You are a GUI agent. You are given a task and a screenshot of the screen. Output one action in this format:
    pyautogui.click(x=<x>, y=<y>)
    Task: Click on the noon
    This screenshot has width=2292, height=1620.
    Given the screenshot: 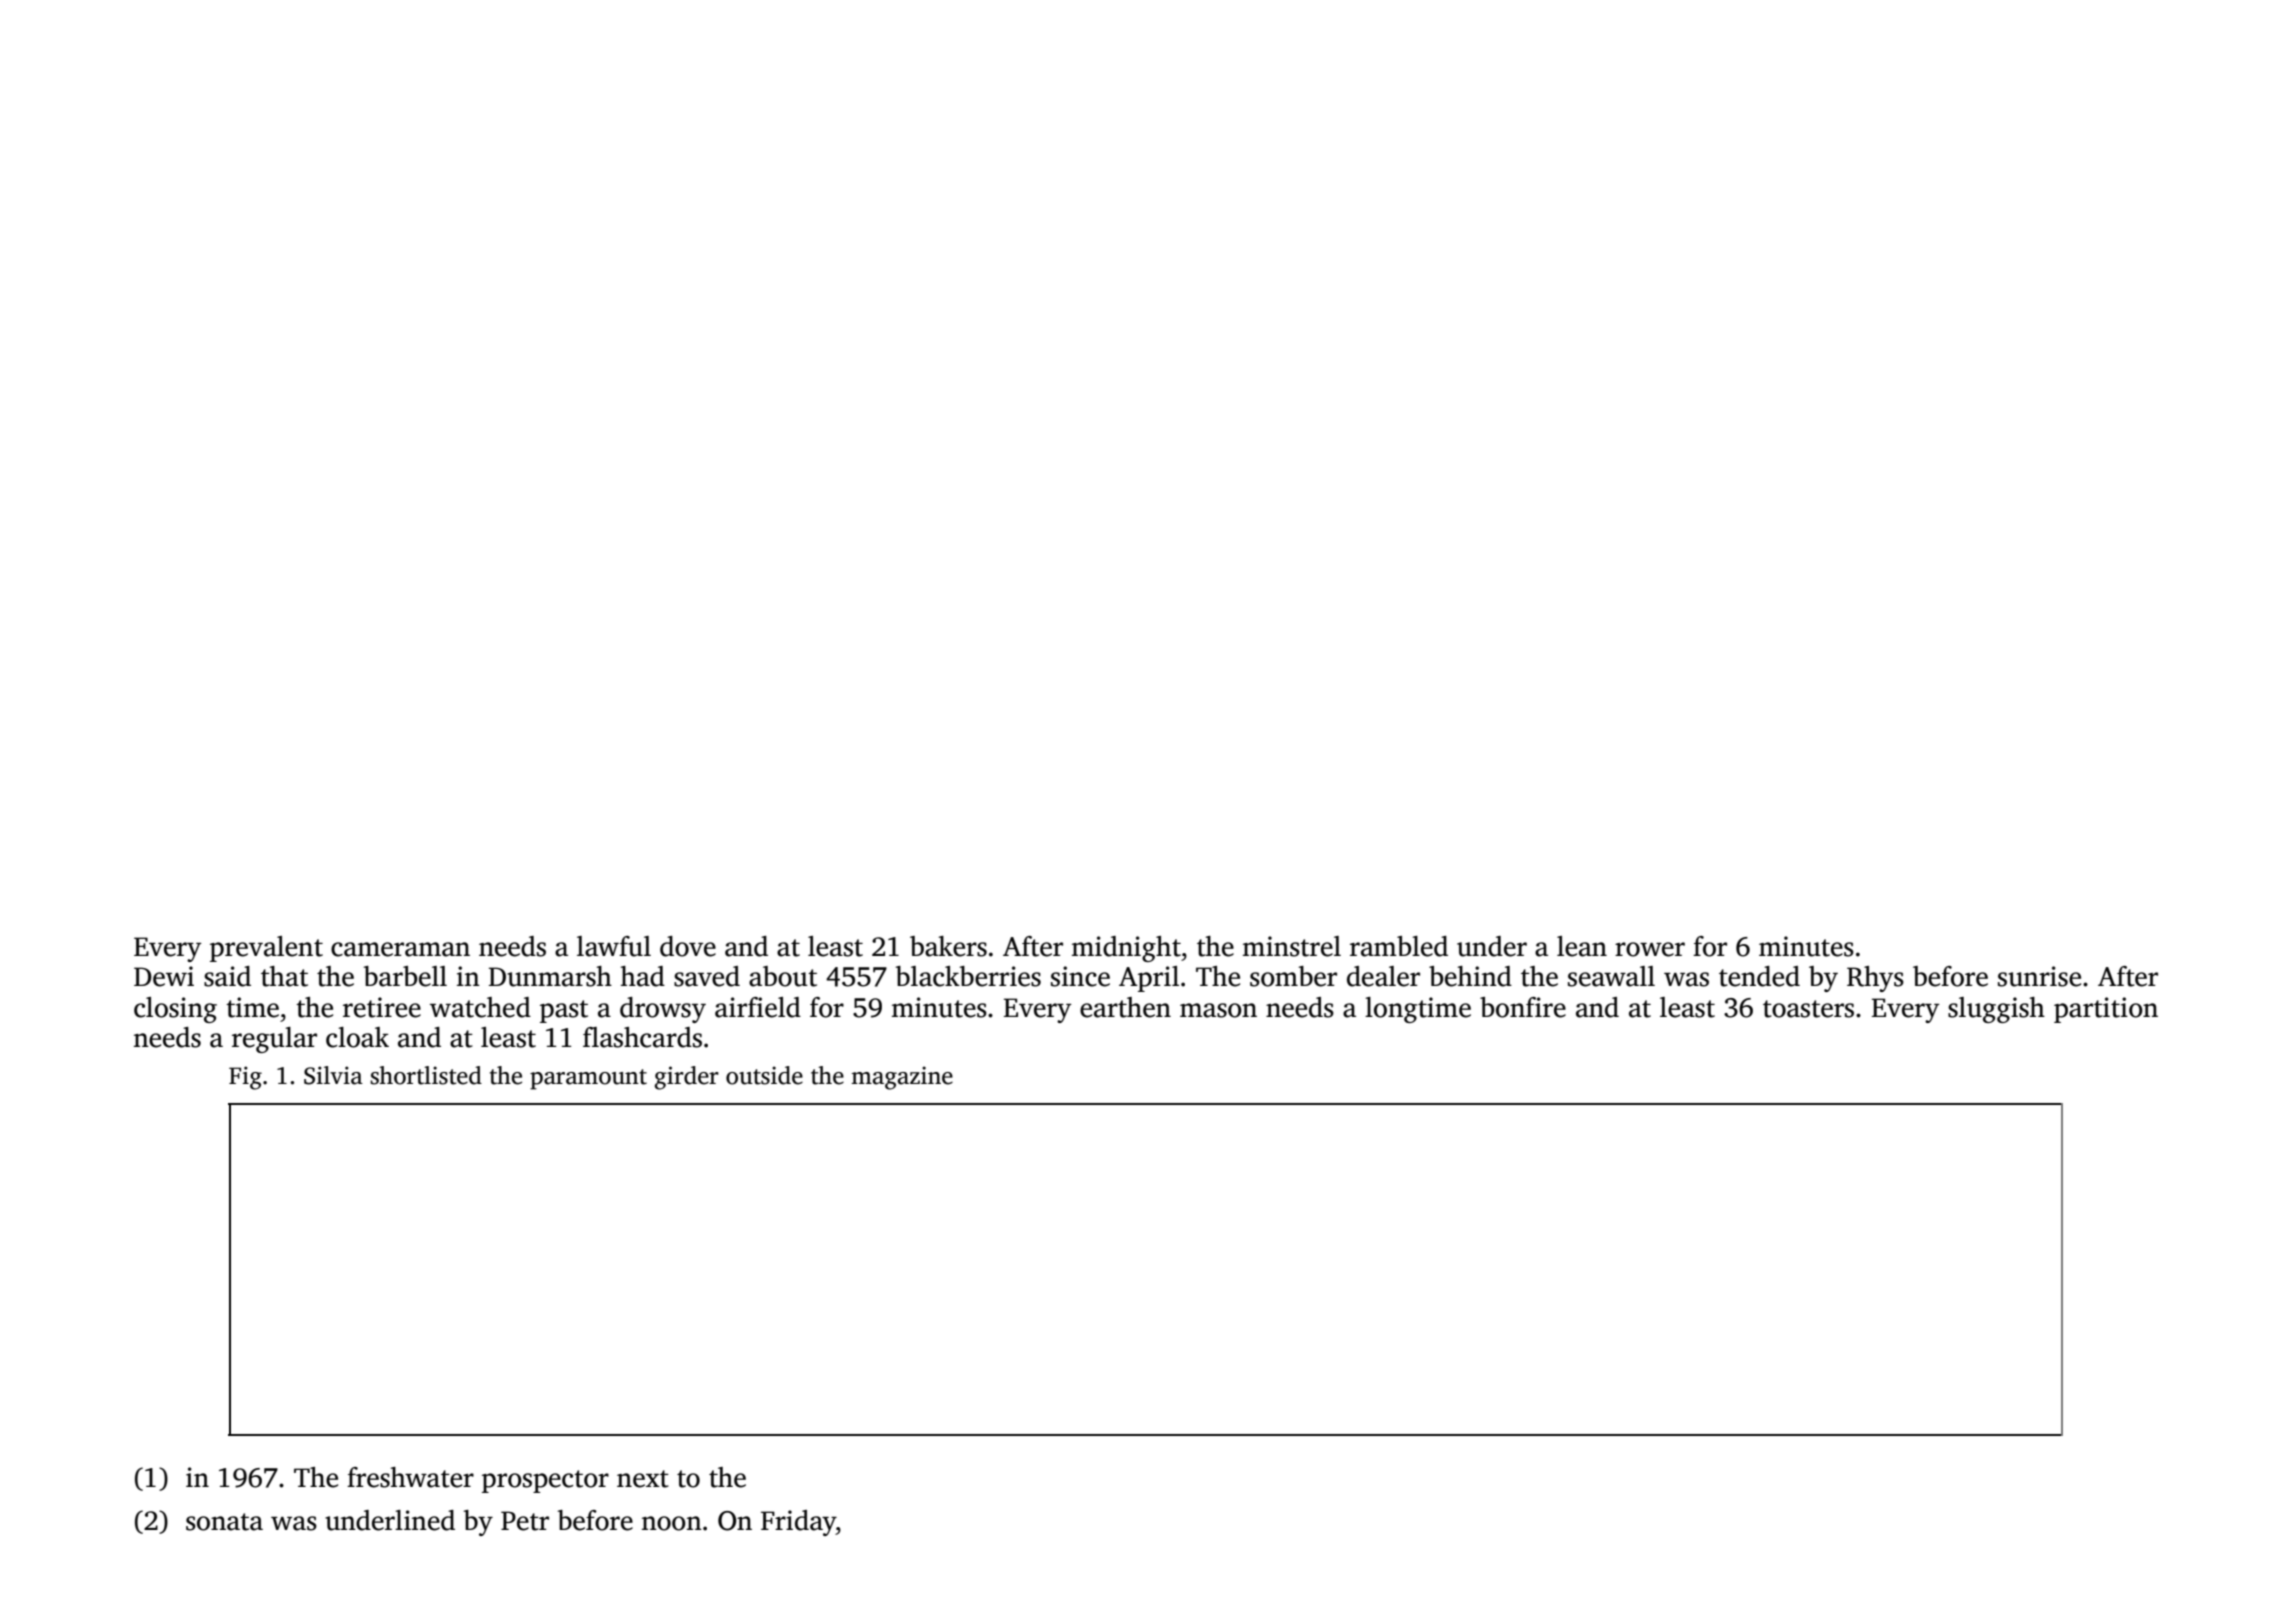 What is the action you would take?
    pyautogui.click(x=672, y=1523)
